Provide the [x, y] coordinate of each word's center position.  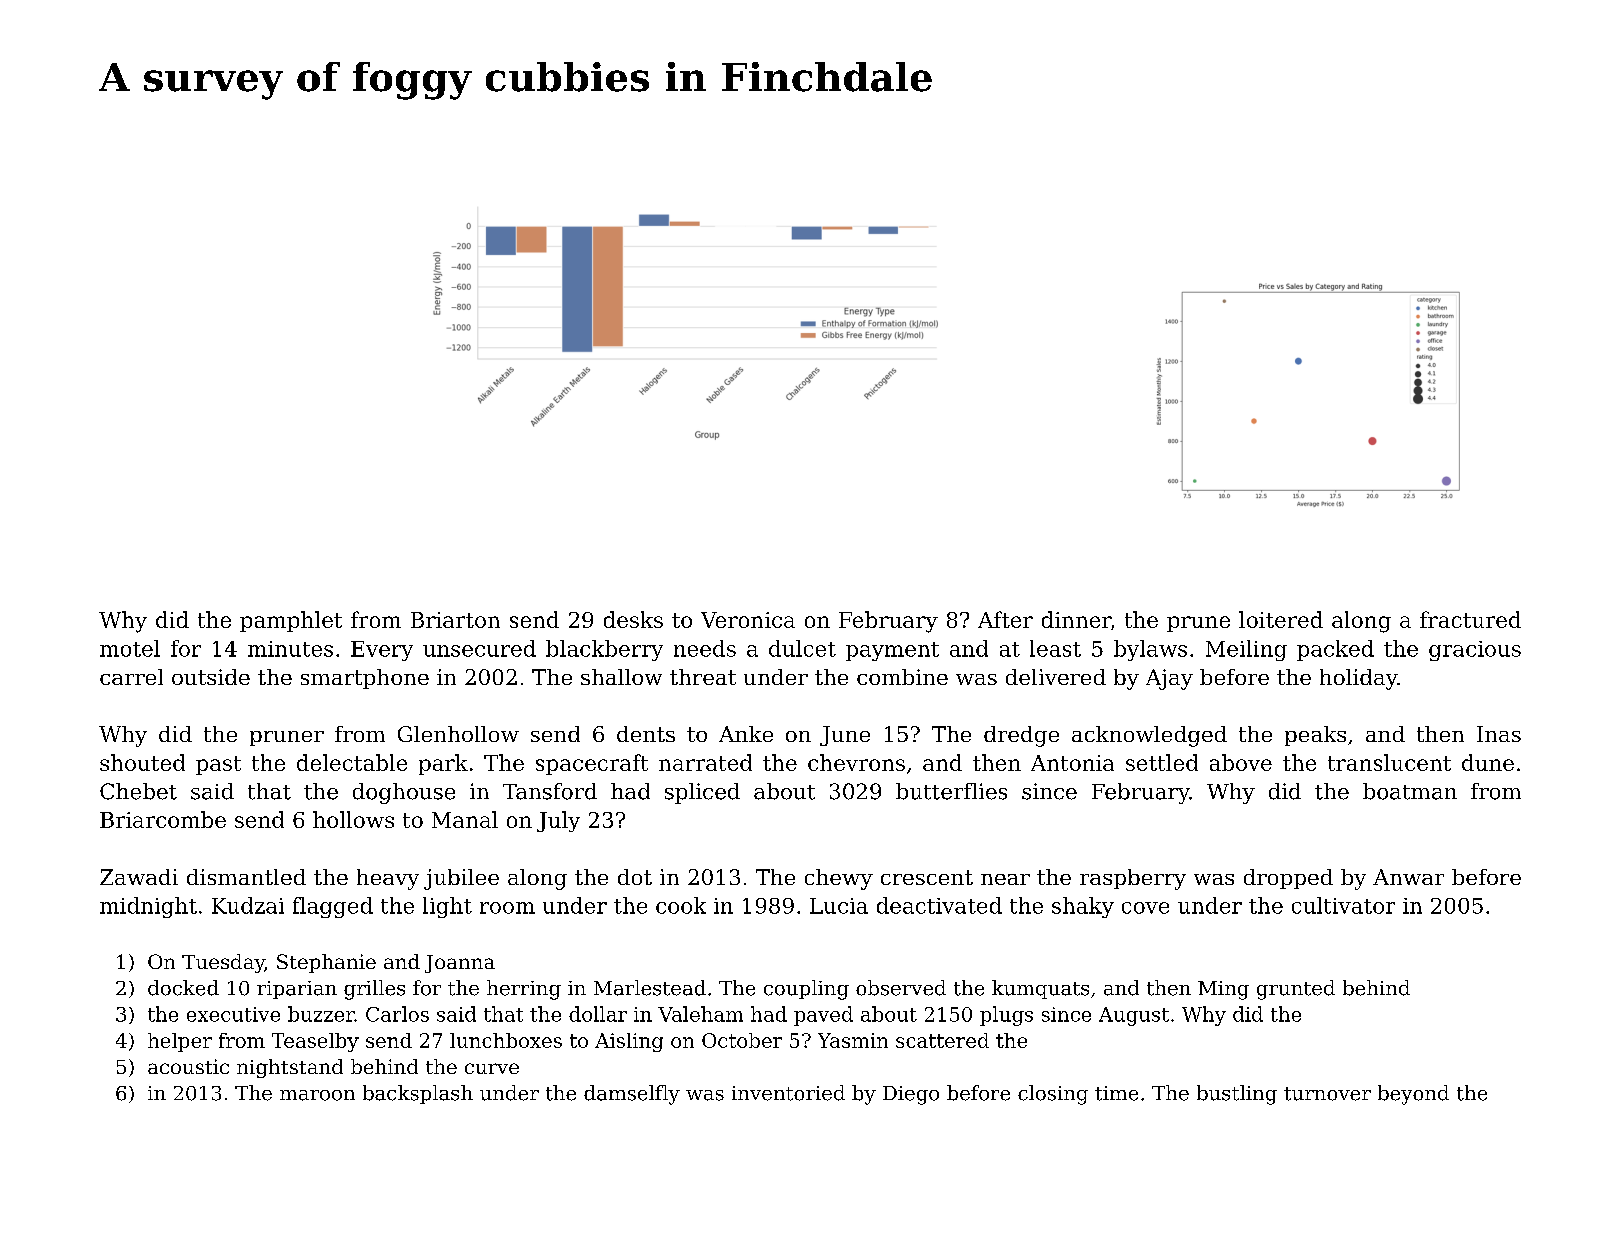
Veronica [748, 620]
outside [211, 677]
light [447, 907]
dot [635, 877]
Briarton [455, 620]
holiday [1359, 679]
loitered [1281, 619]
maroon [317, 1095]
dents [646, 734]
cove [1145, 908]
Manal [465, 819]
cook [681, 905]
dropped [1288, 879]
